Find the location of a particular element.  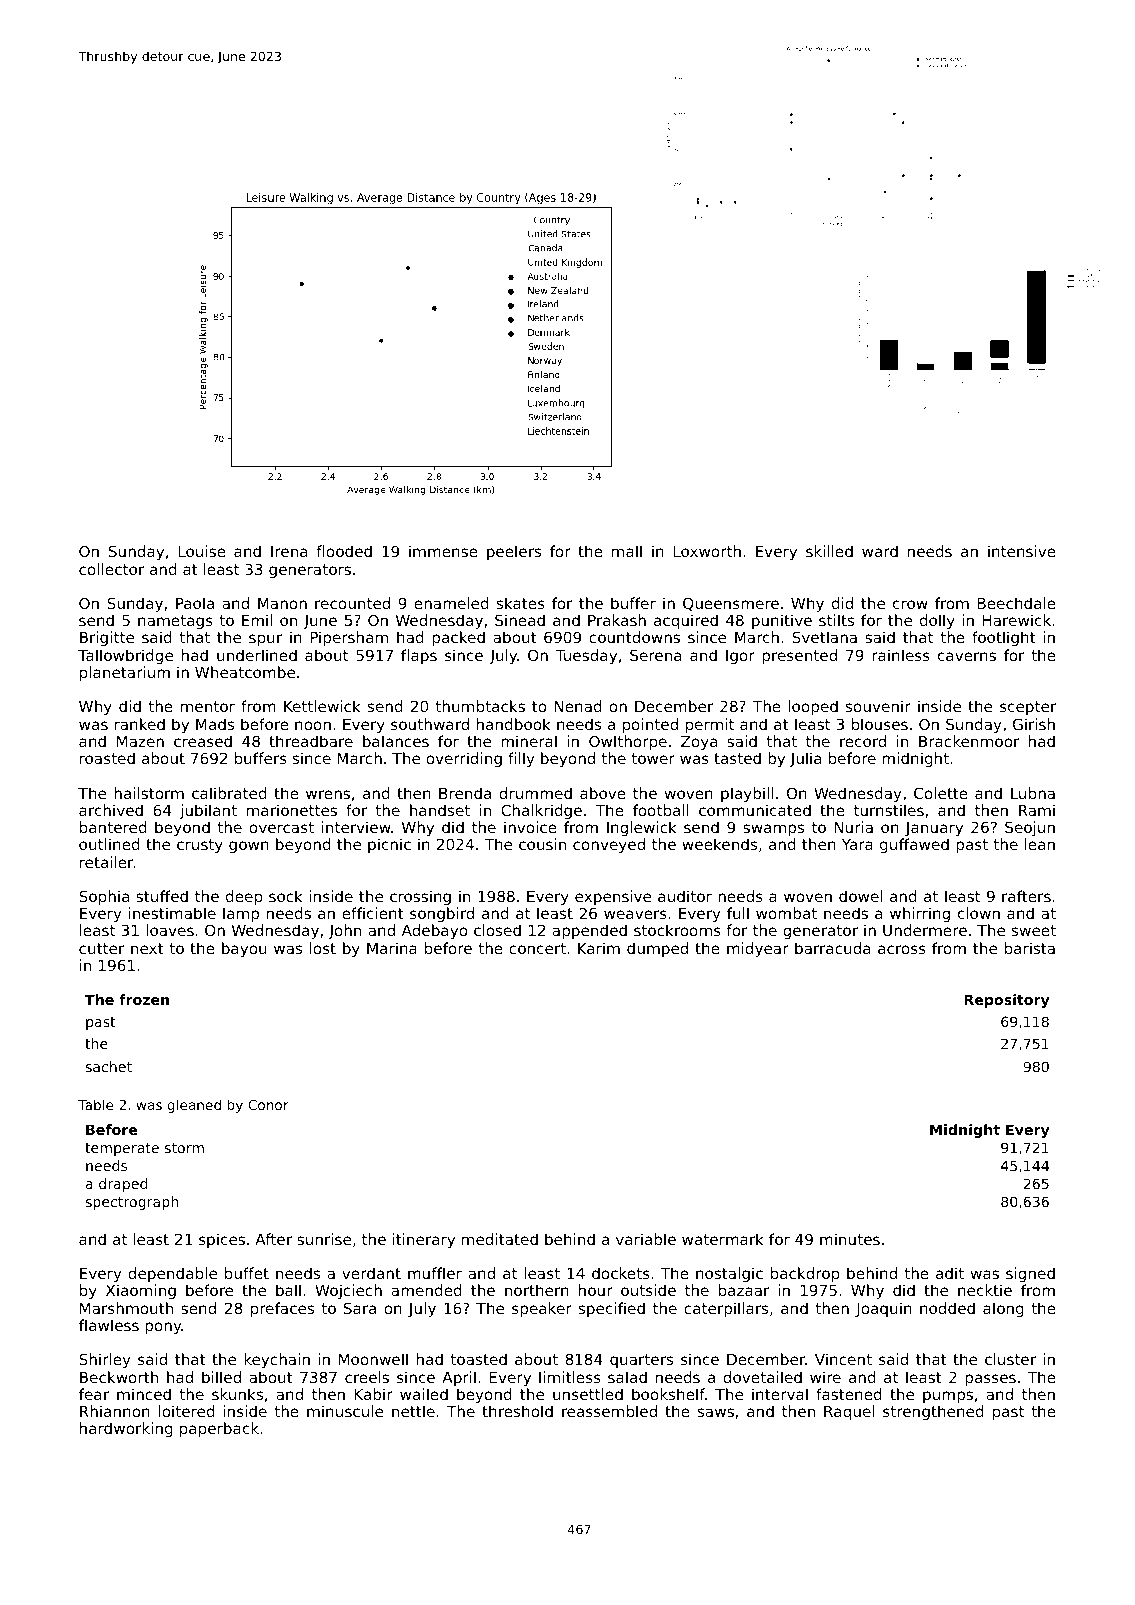

watermark is located at coordinates (723, 1239).
